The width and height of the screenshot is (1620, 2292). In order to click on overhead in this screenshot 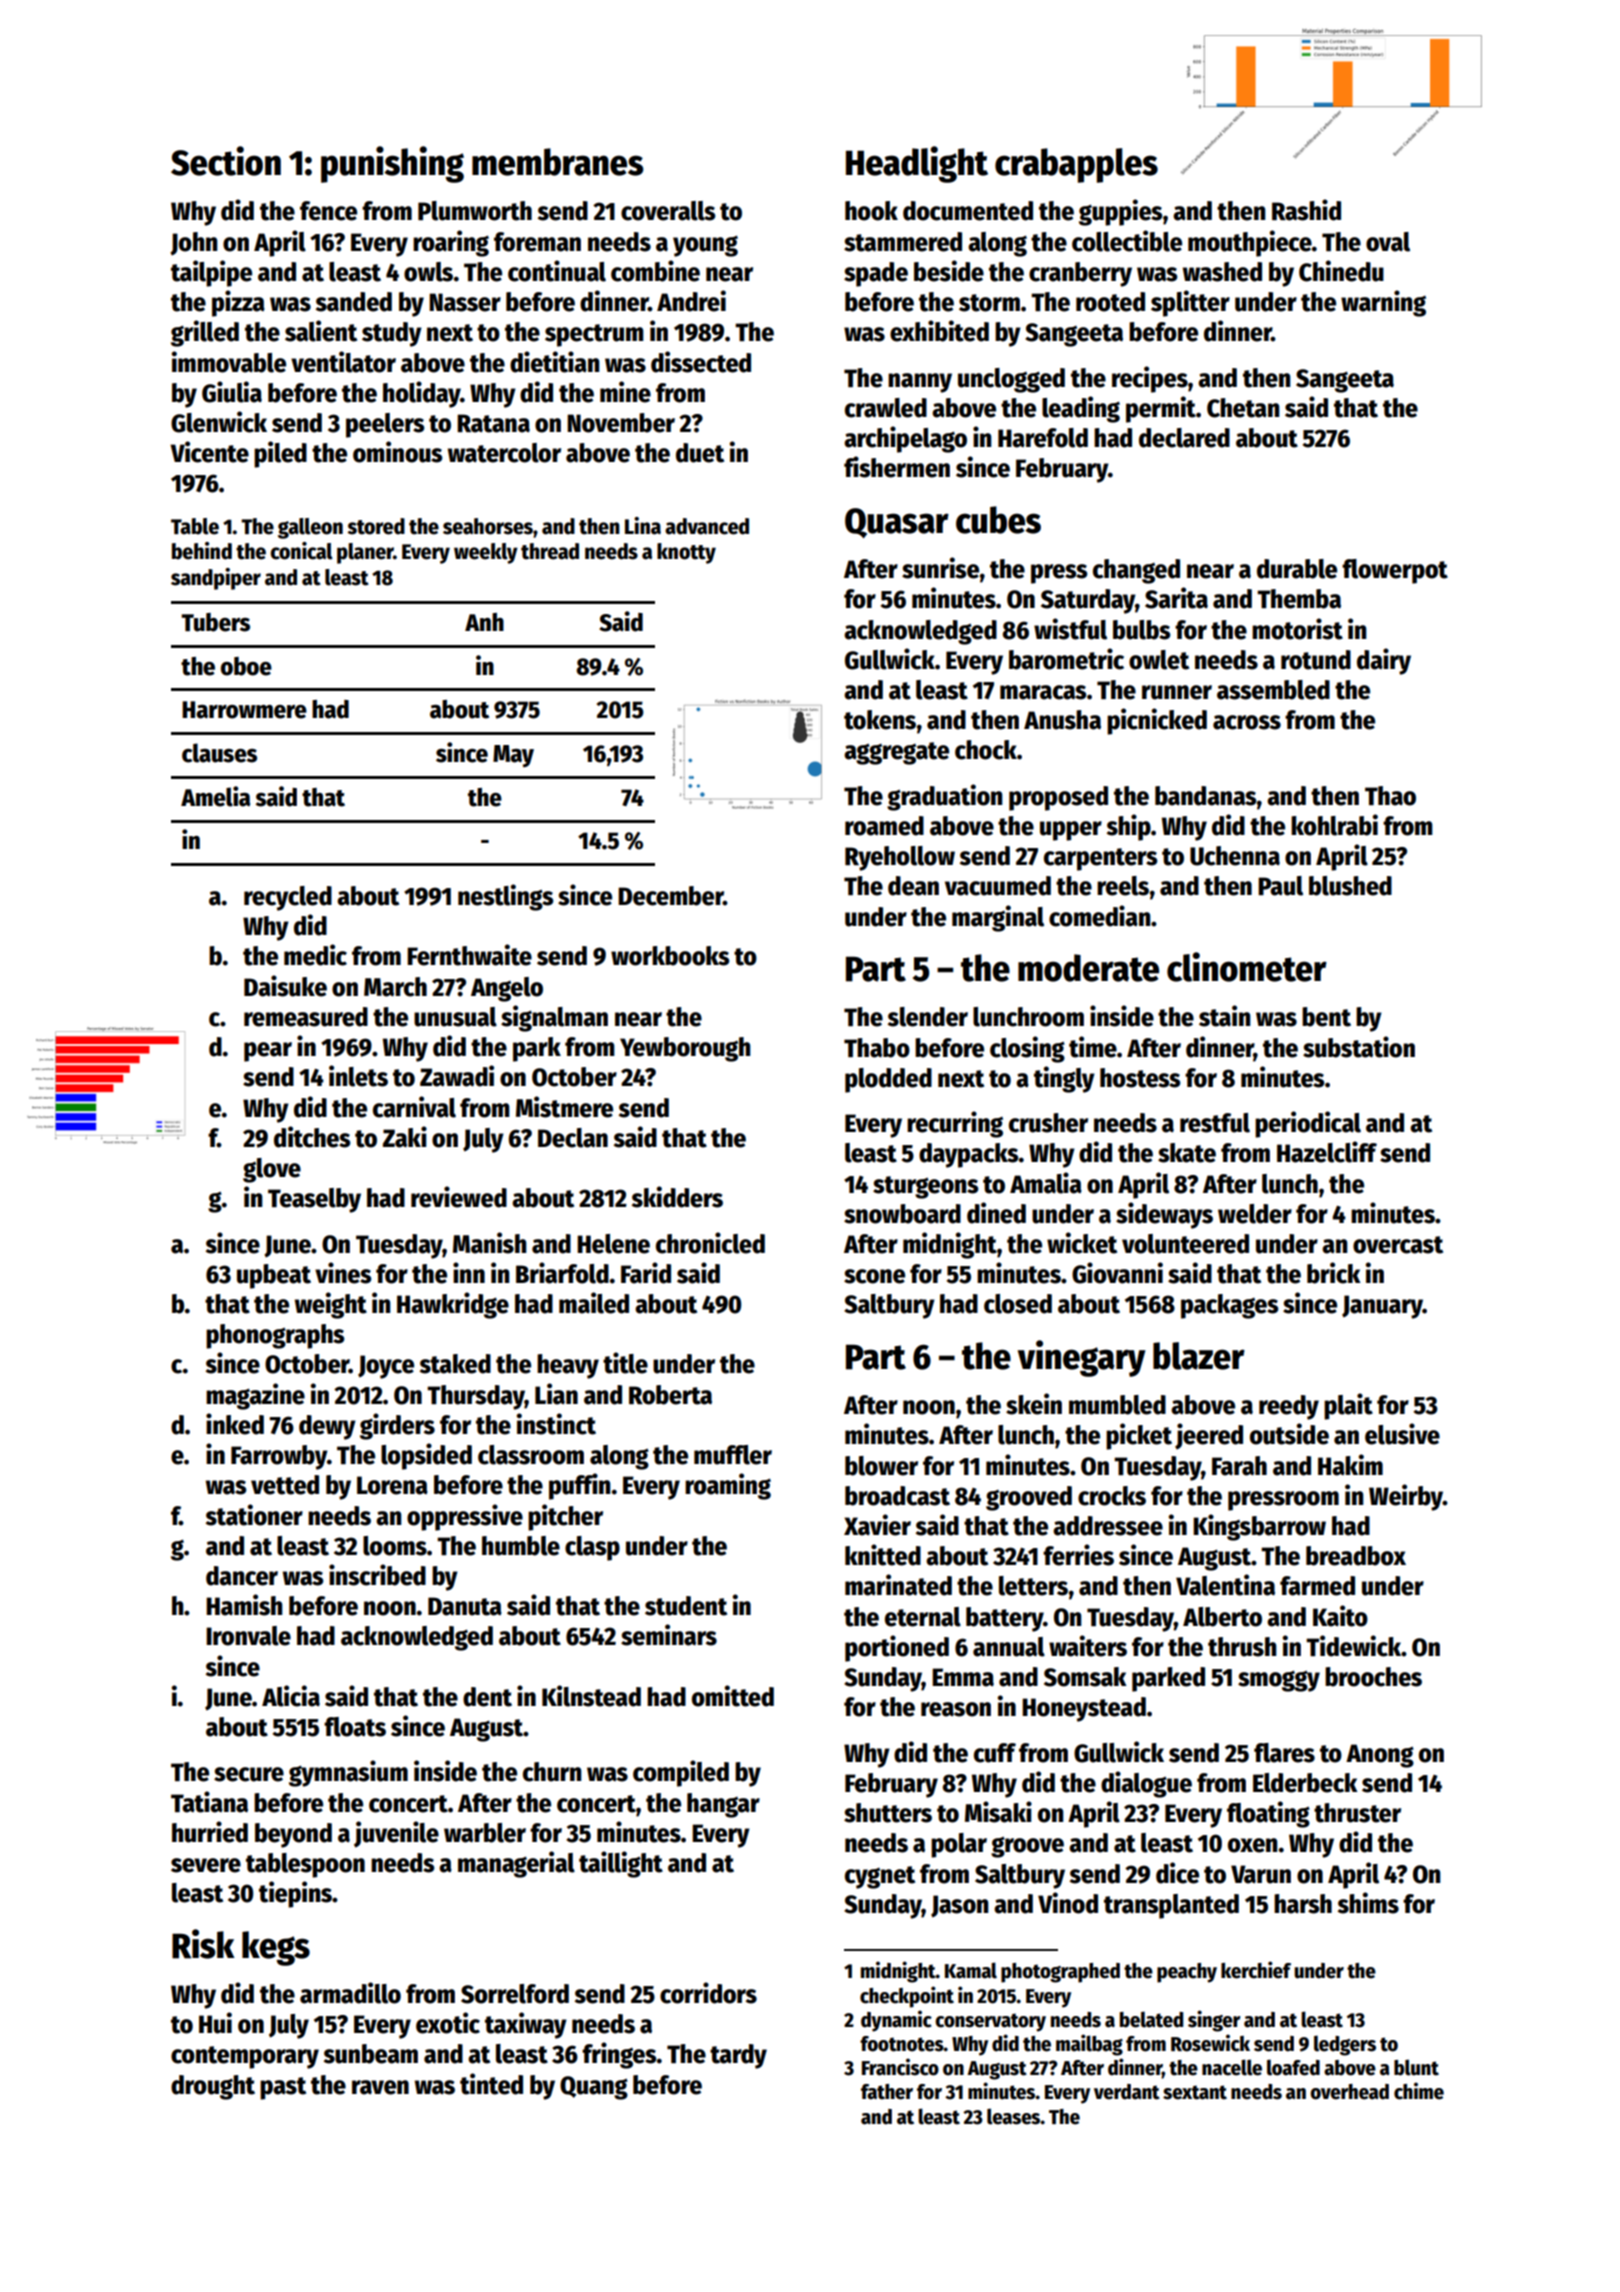, I will do `click(1349, 2092)`.
